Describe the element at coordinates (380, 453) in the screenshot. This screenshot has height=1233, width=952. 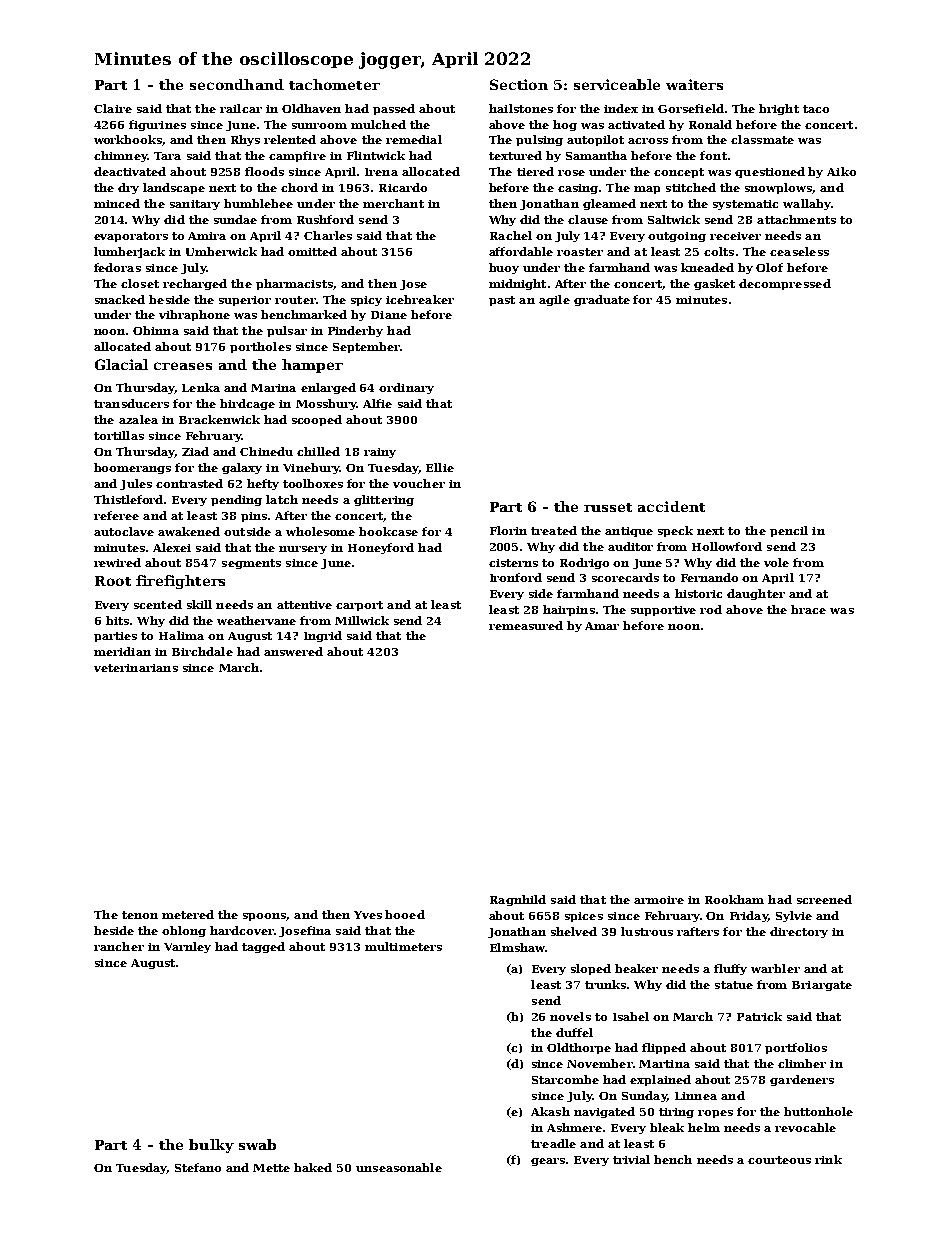
I see `rainy` at that location.
